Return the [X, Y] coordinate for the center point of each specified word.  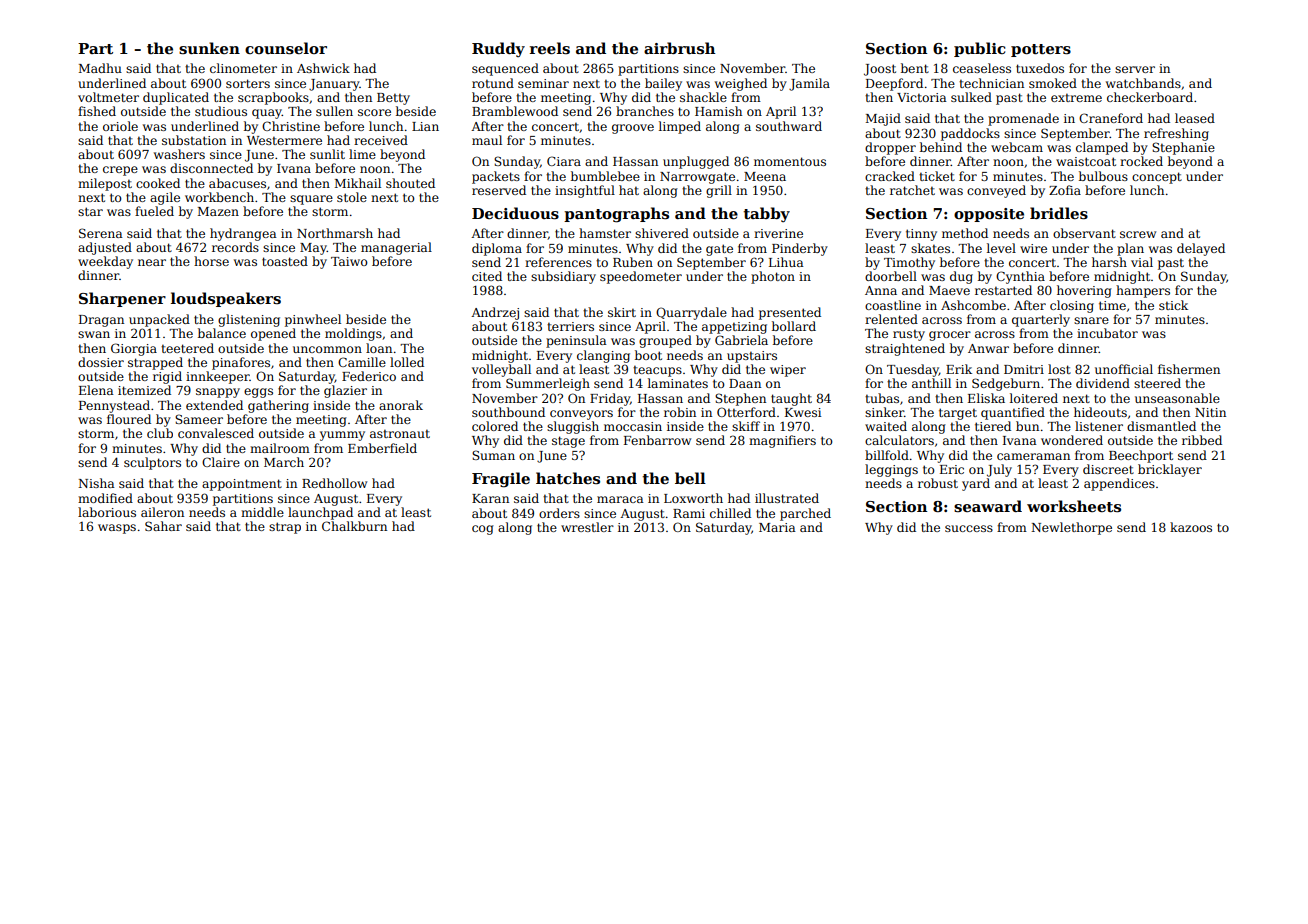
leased [1195, 118]
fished [97, 111]
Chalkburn [354, 526]
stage [568, 442]
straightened [905, 349]
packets [496, 177]
